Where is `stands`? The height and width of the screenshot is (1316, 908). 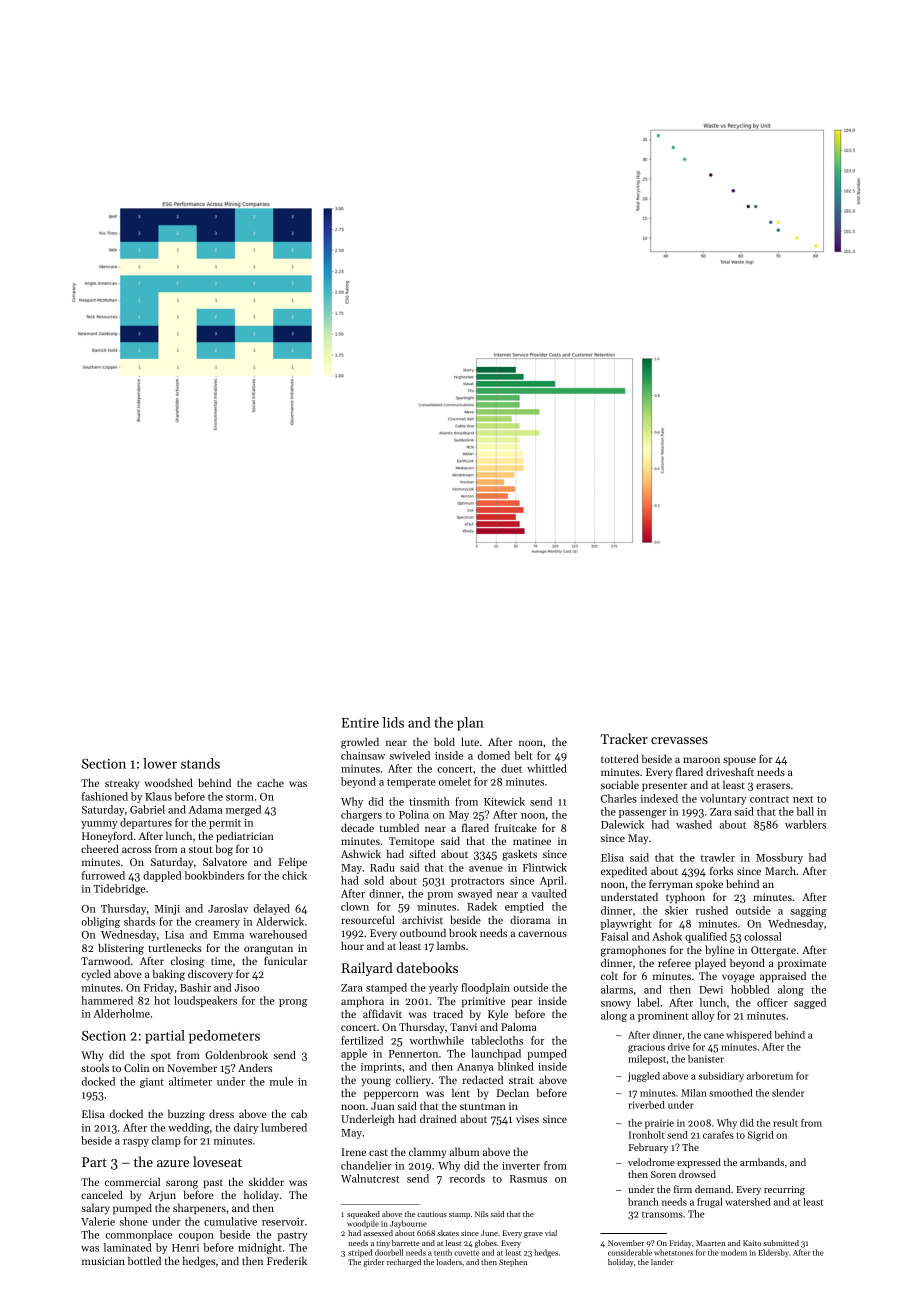 stands is located at coordinates (200, 763).
